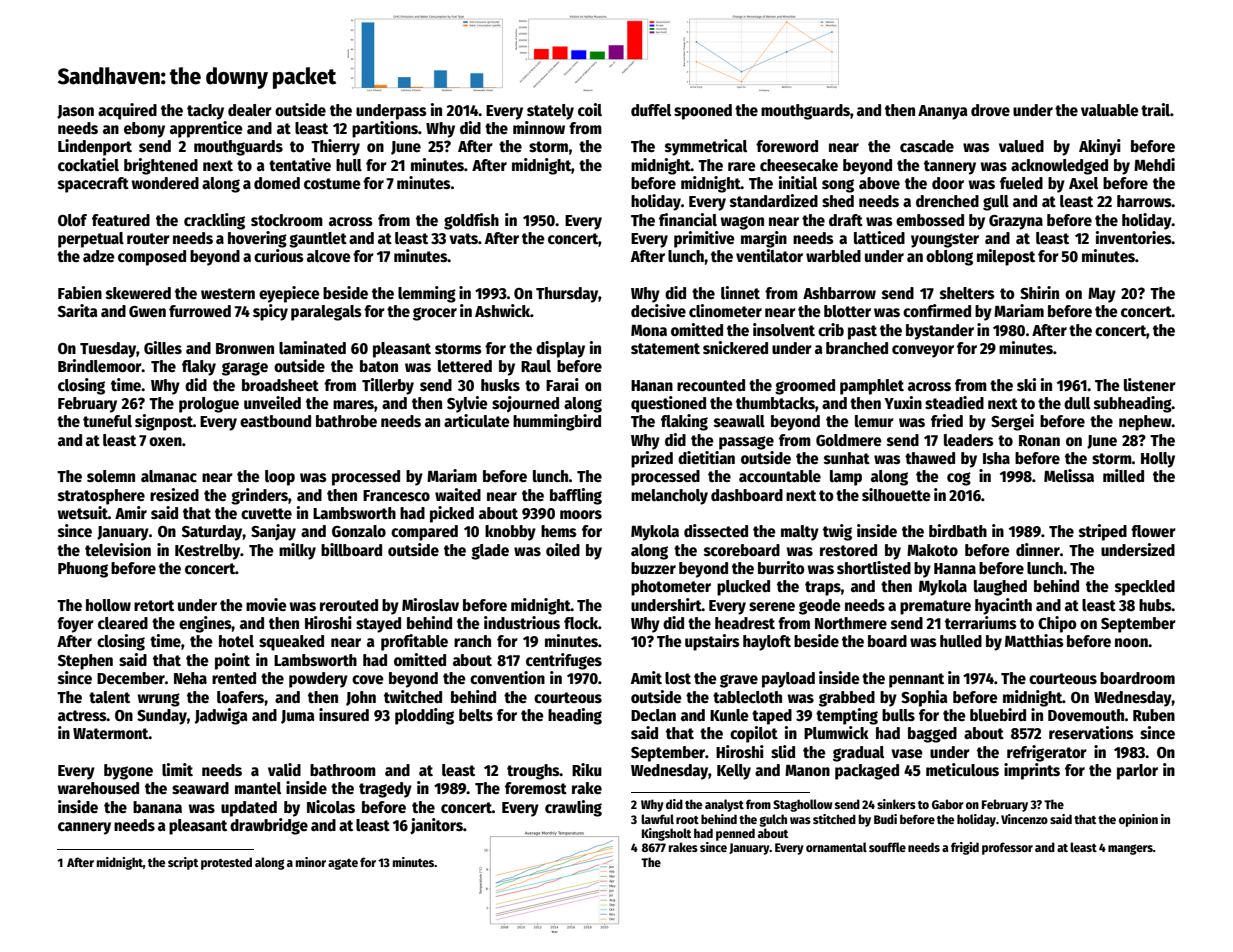  Describe the element at coordinates (927, 146) in the page. I see `cascade` at that location.
